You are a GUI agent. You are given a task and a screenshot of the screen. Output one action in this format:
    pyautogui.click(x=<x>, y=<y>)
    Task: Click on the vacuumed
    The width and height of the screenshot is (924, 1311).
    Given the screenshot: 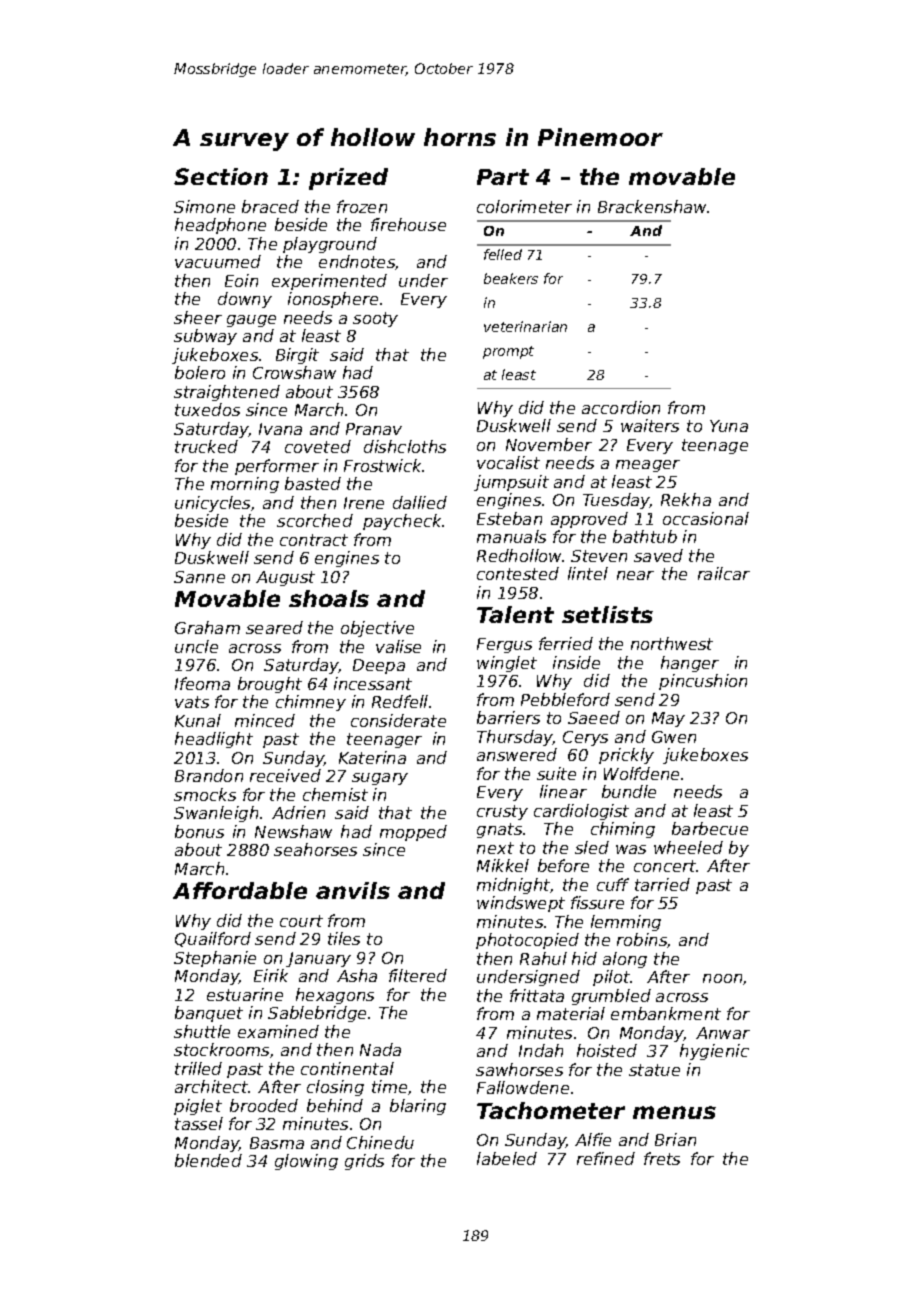 What is the action you would take?
    pyautogui.click(x=218, y=261)
